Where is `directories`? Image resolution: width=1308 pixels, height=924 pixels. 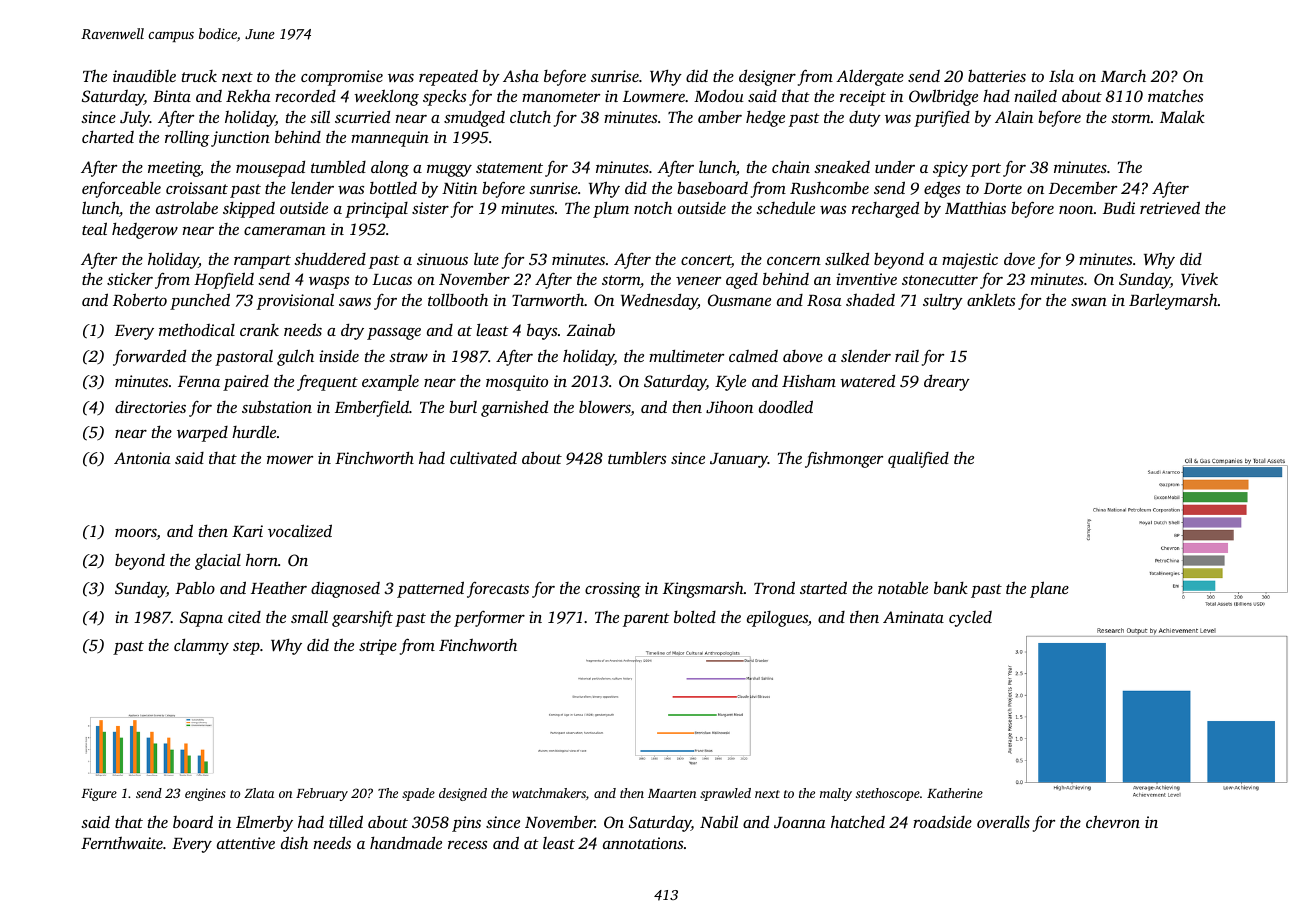 directories is located at coordinates (150, 407).
